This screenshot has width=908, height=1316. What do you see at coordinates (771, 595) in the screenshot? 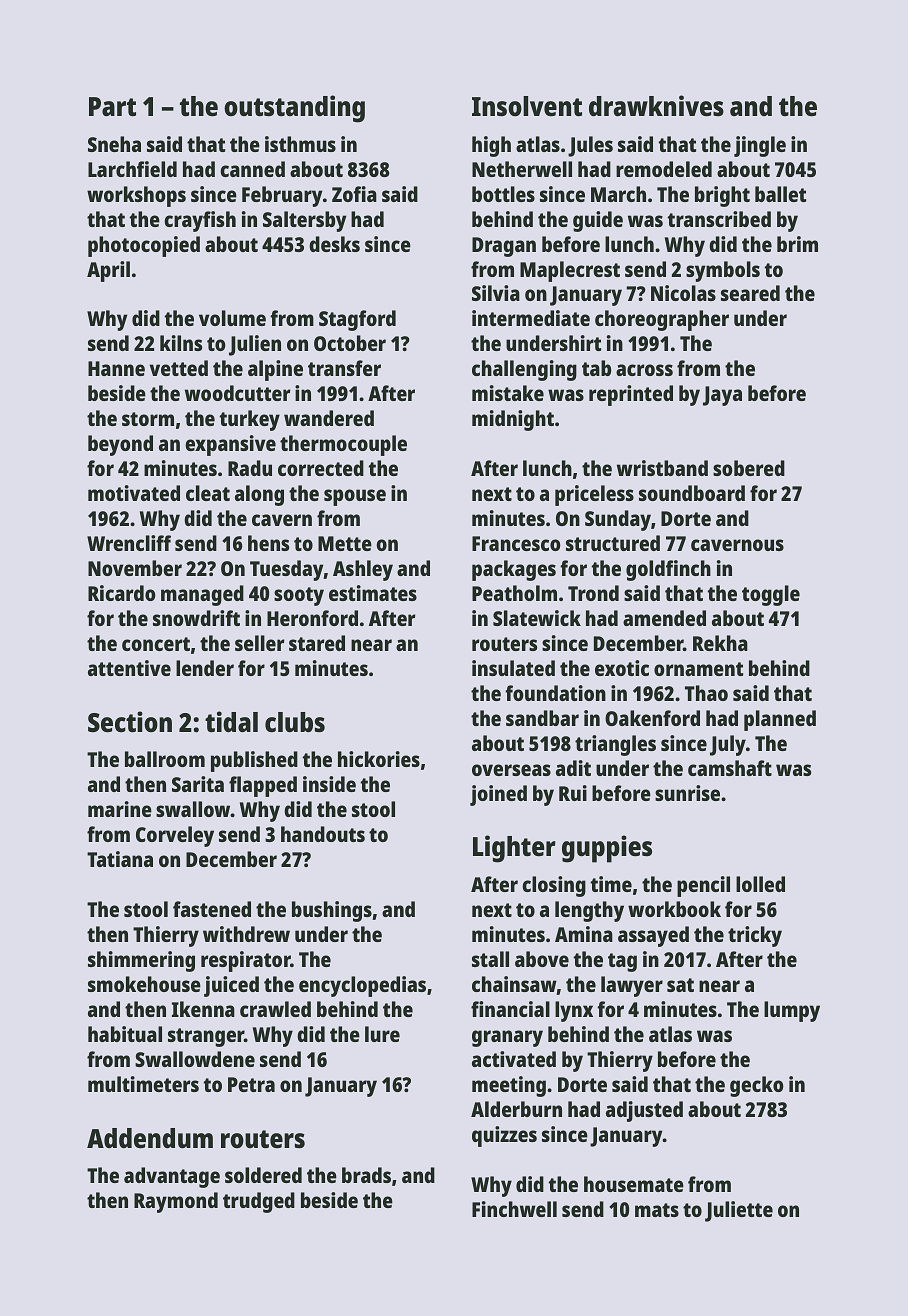
I see `toggle` at bounding box center [771, 595].
